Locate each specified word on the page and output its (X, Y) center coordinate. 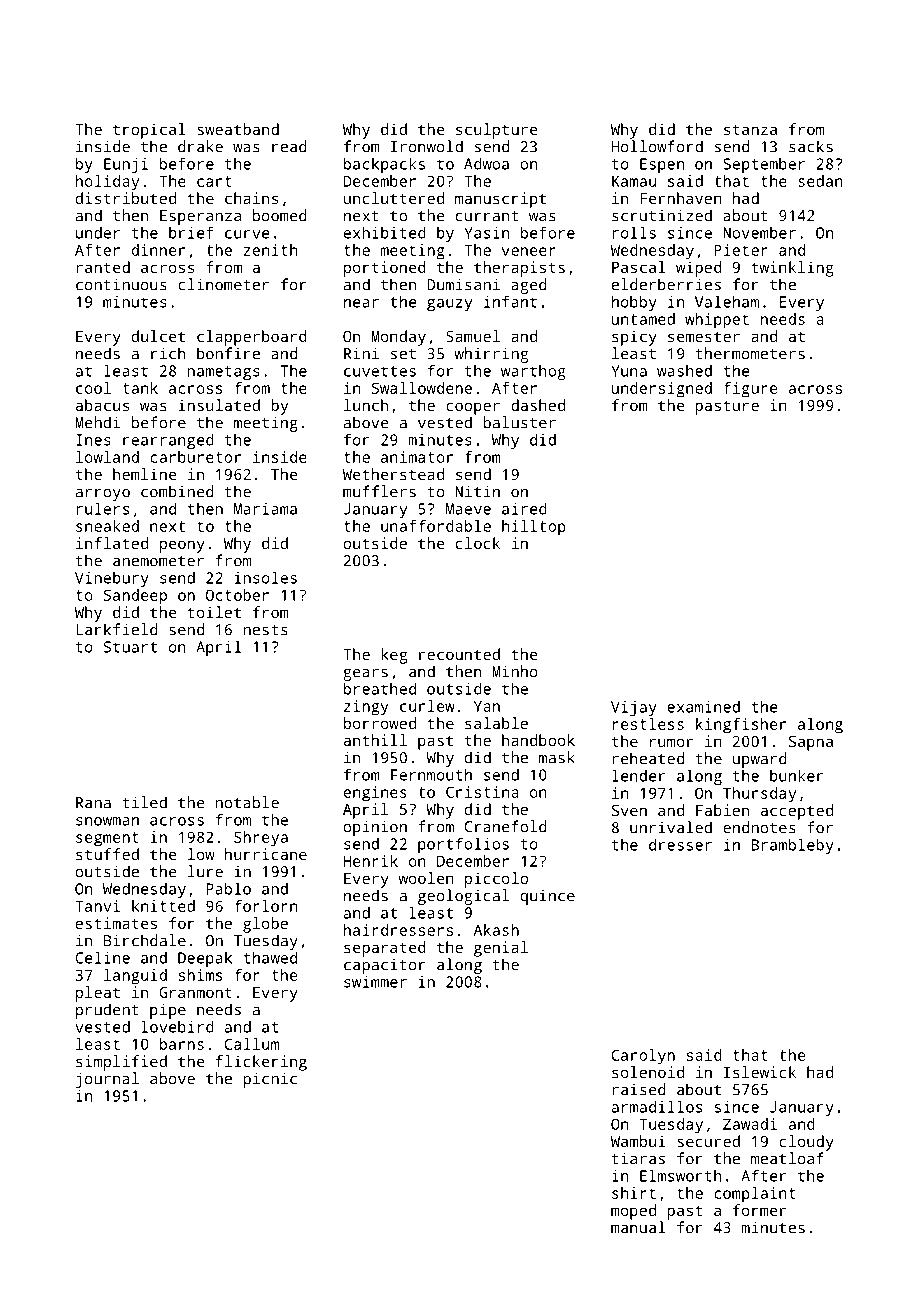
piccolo (496, 880)
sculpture (497, 131)
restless (648, 724)
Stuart (130, 647)
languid (135, 977)
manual (638, 1227)
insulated (219, 405)
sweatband (238, 129)
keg (394, 656)
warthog (533, 372)
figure (751, 390)
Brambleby (792, 846)
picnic (270, 1080)
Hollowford (657, 146)
